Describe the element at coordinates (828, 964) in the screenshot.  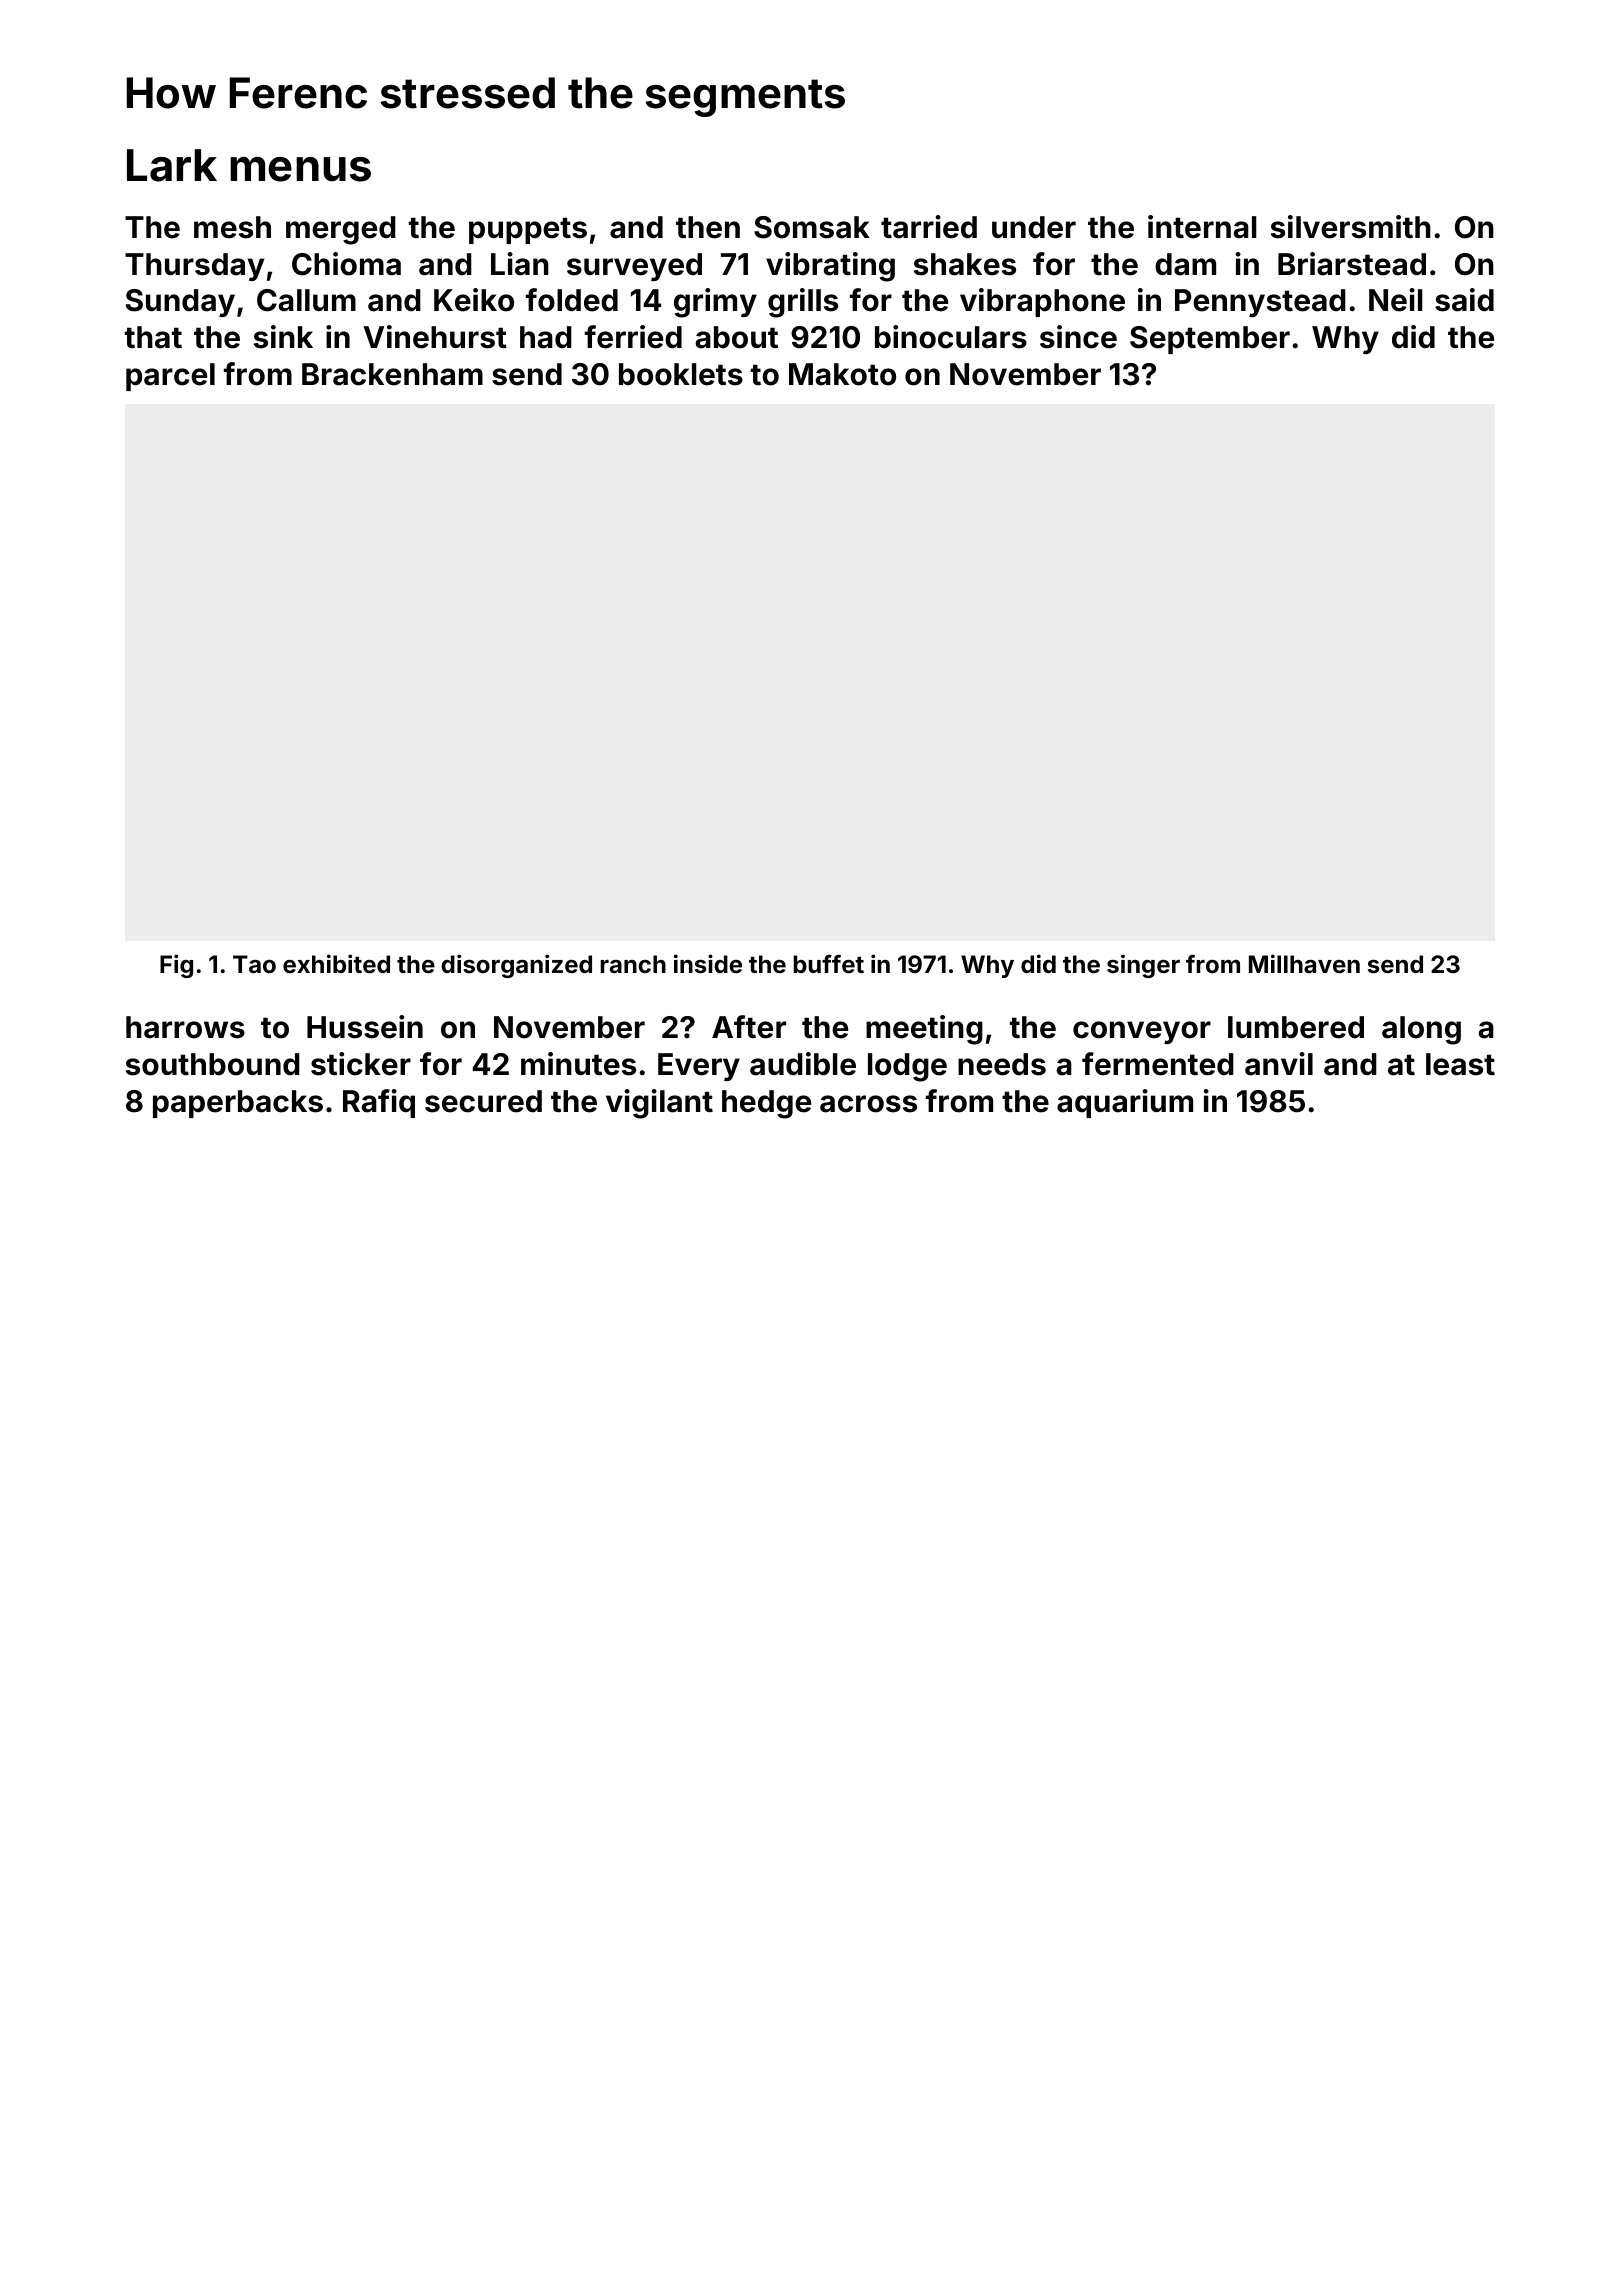
I see `buffet` at that location.
